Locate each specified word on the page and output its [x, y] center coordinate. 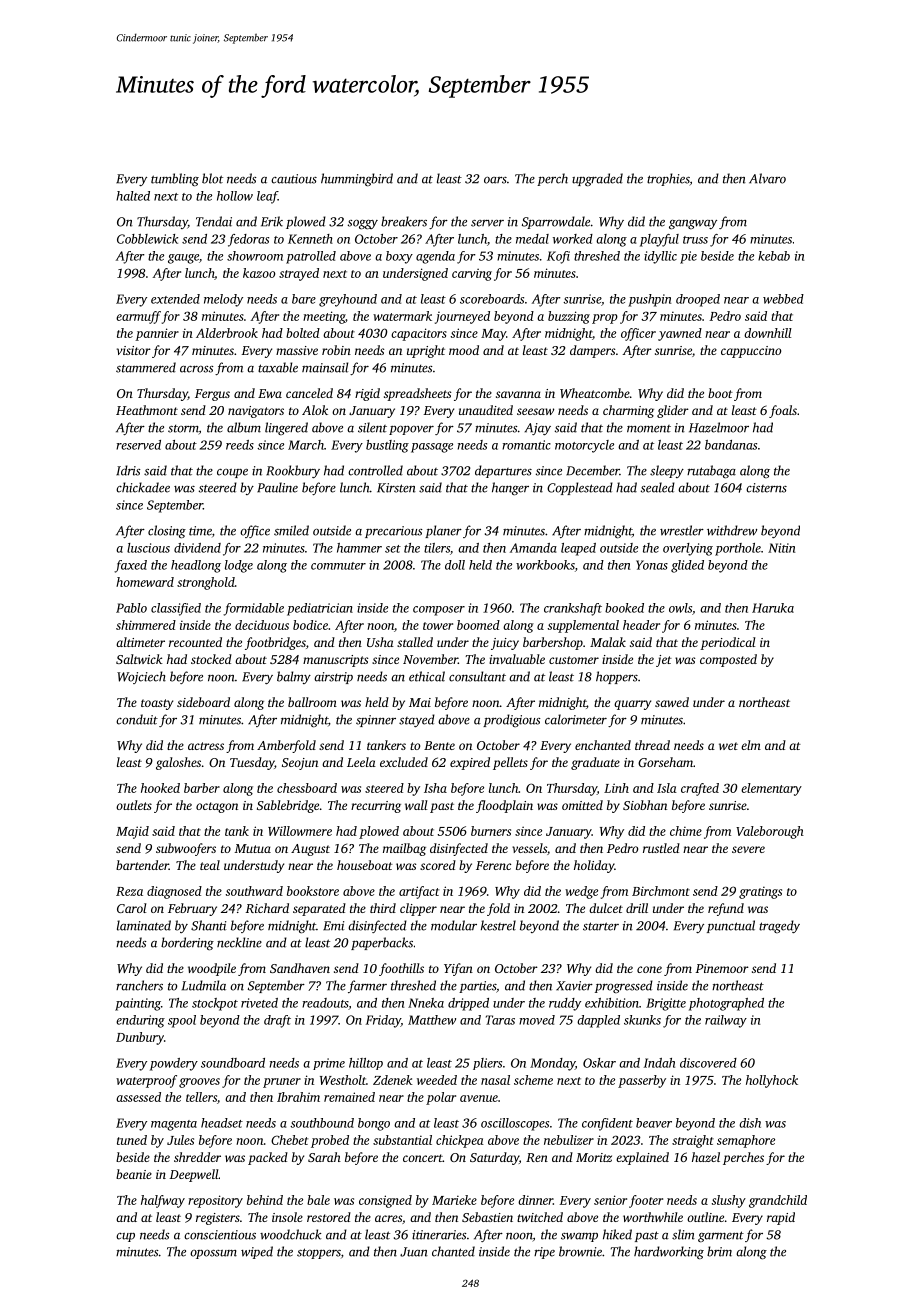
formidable [253, 609]
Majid [132, 832]
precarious [394, 532]
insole [287, 1217]
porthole [738, 549]
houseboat [365, 865]
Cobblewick [147, 239]
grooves [199, 1083]
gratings [760, 892]
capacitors [419, 334]
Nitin [781, 548]
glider [673, 411]
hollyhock [772, 1081]
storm [183, 430]
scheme [533, 1080]
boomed [478, 625]
